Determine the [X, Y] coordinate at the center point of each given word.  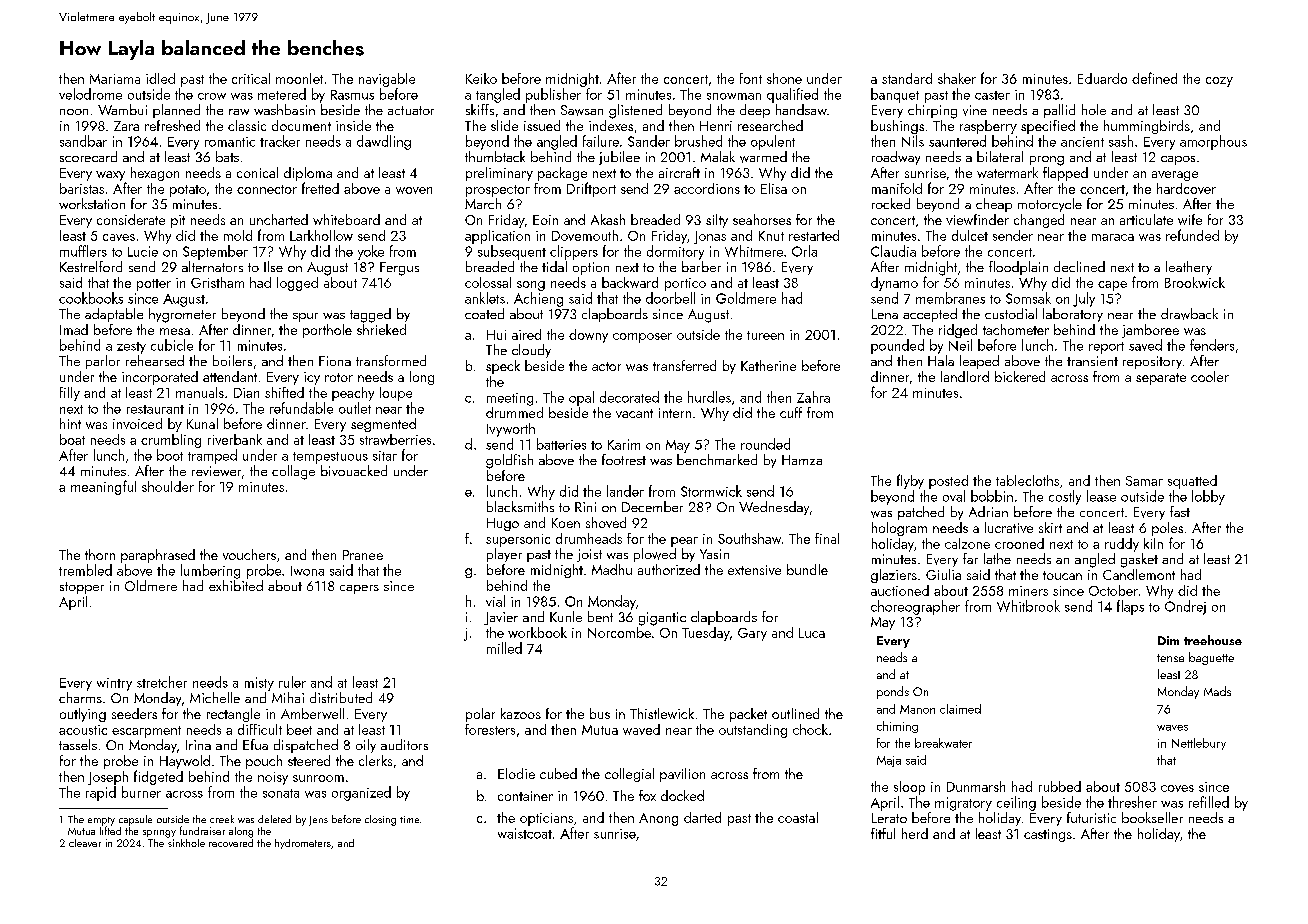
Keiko [481, 78]
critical [251, 78]
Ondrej [1185, 607]
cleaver [85, 843]
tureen [765, 335]
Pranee [363, 555]
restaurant [155, 409]
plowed [655, 555]
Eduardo [1102, 78]
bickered [1020, 376]
